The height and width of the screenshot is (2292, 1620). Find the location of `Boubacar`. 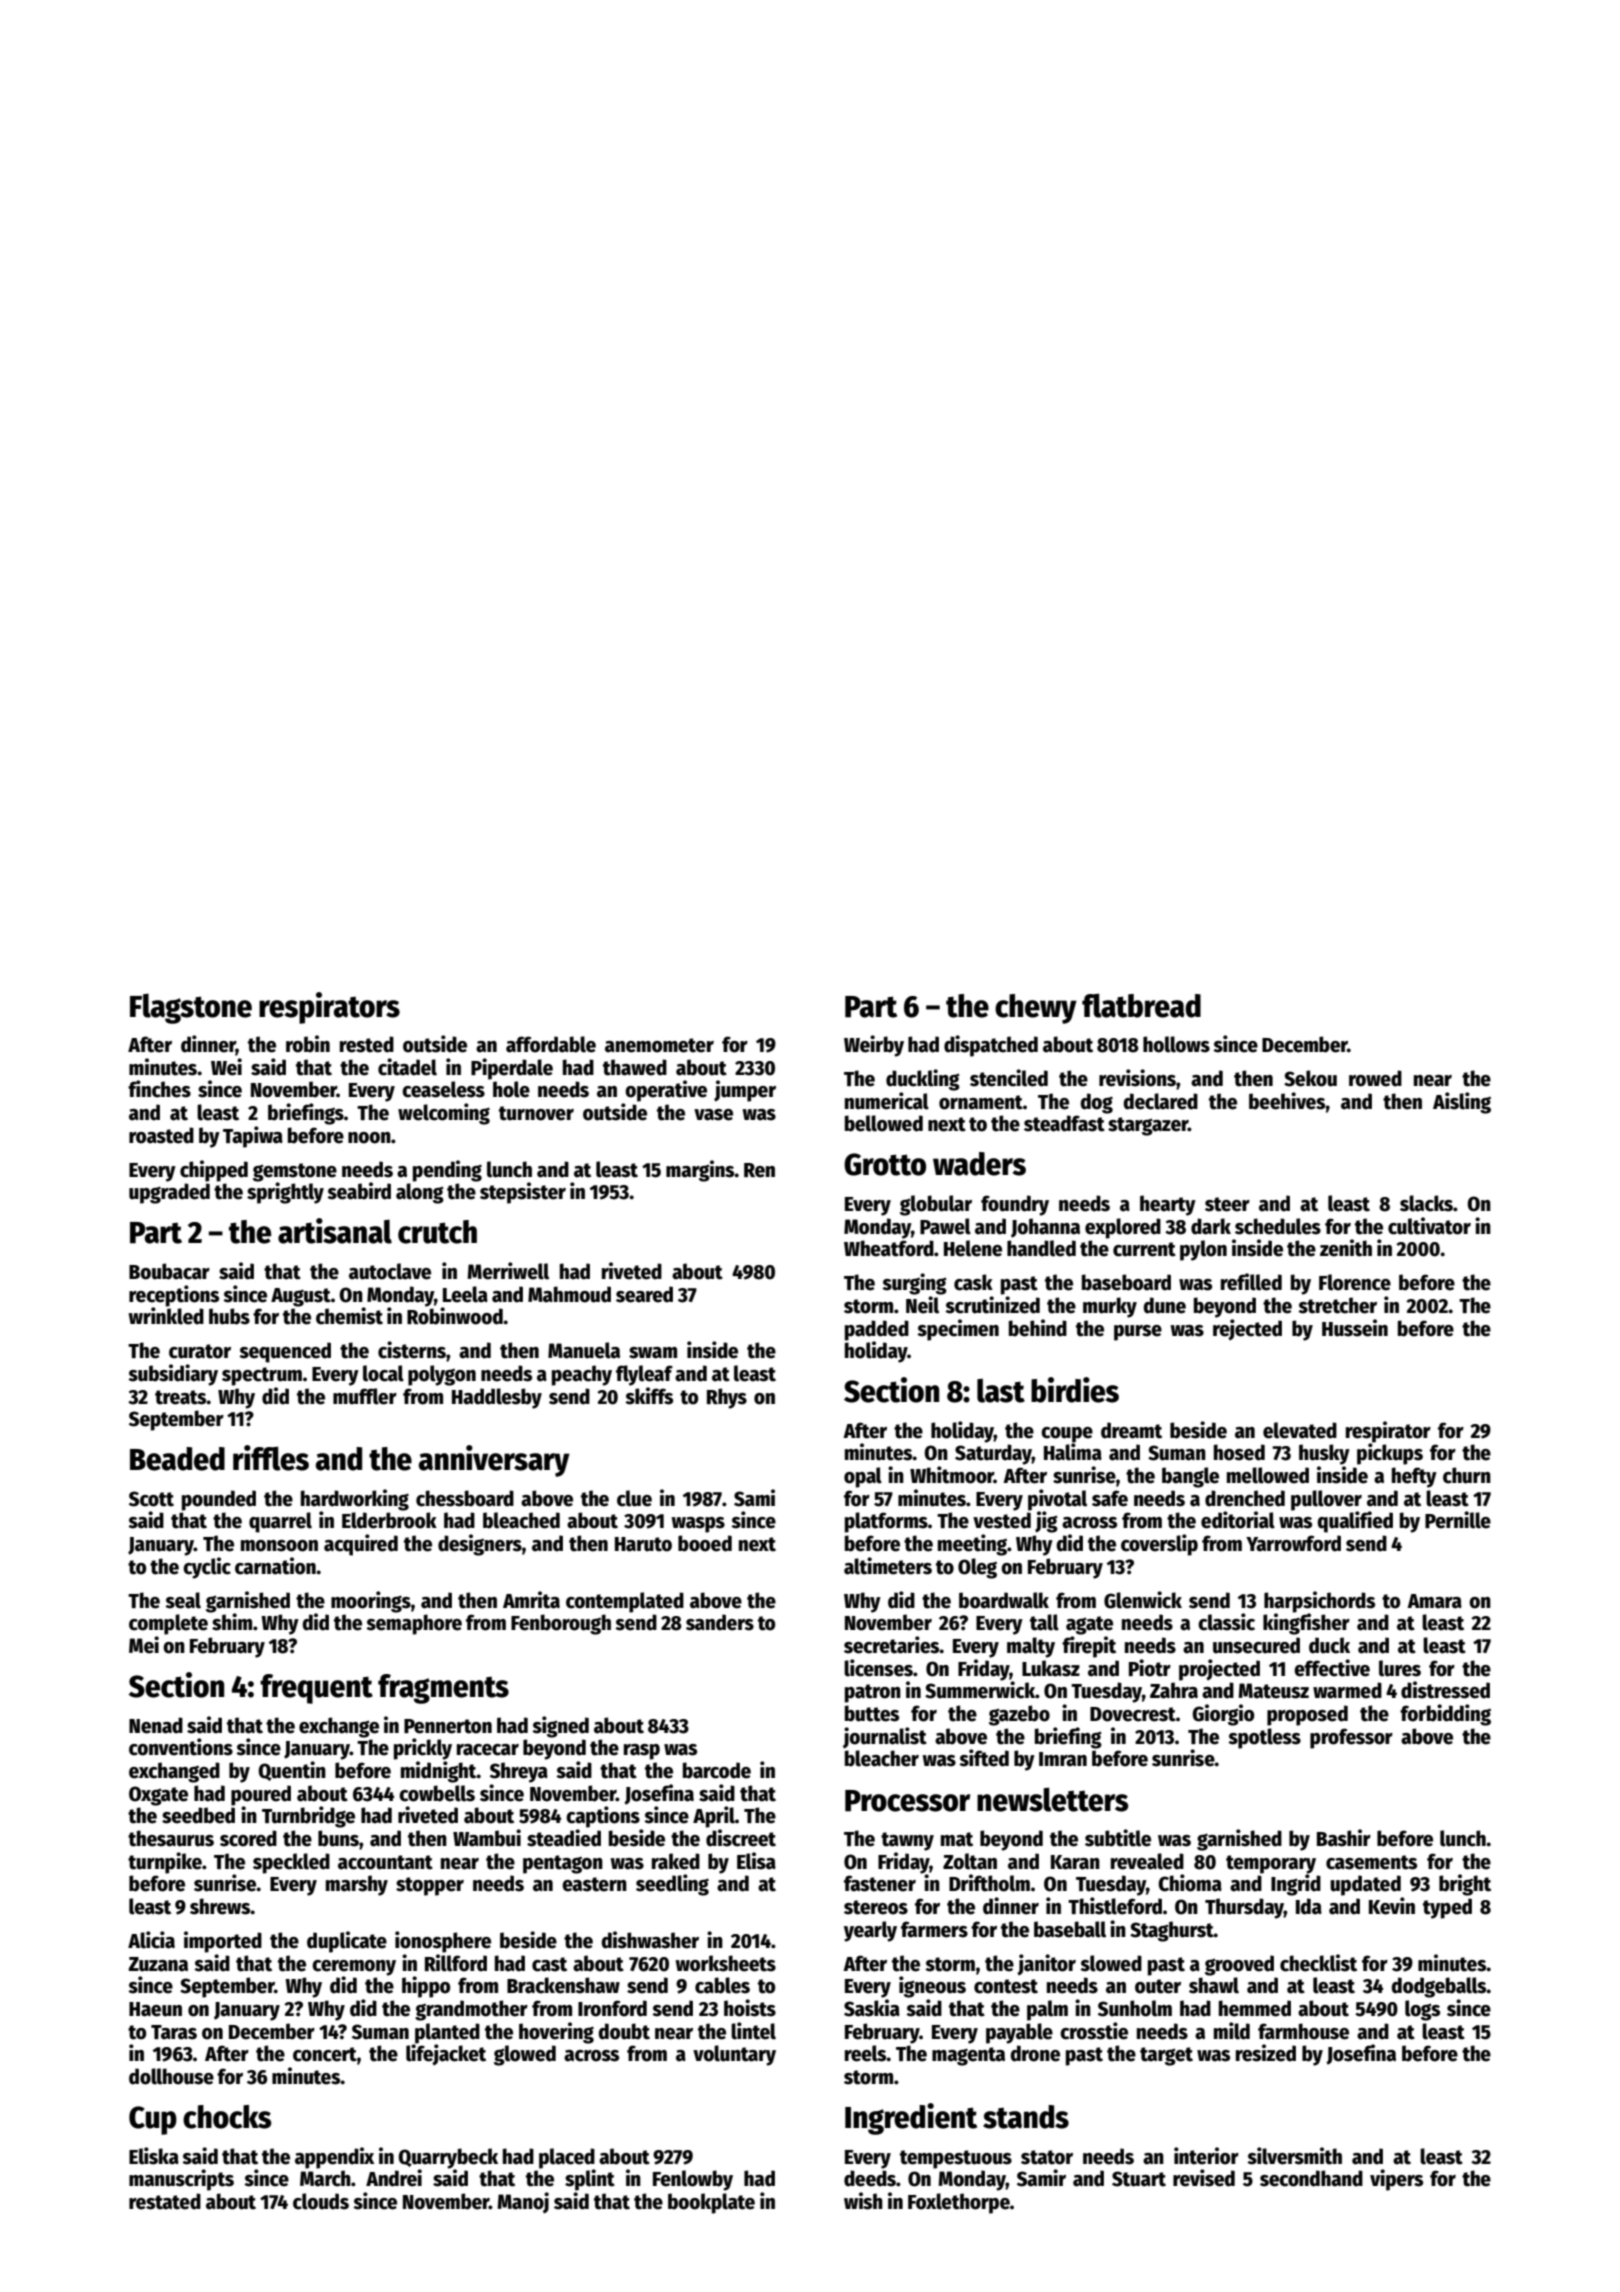

Boubacar is located at coordinates (169, 1271).
